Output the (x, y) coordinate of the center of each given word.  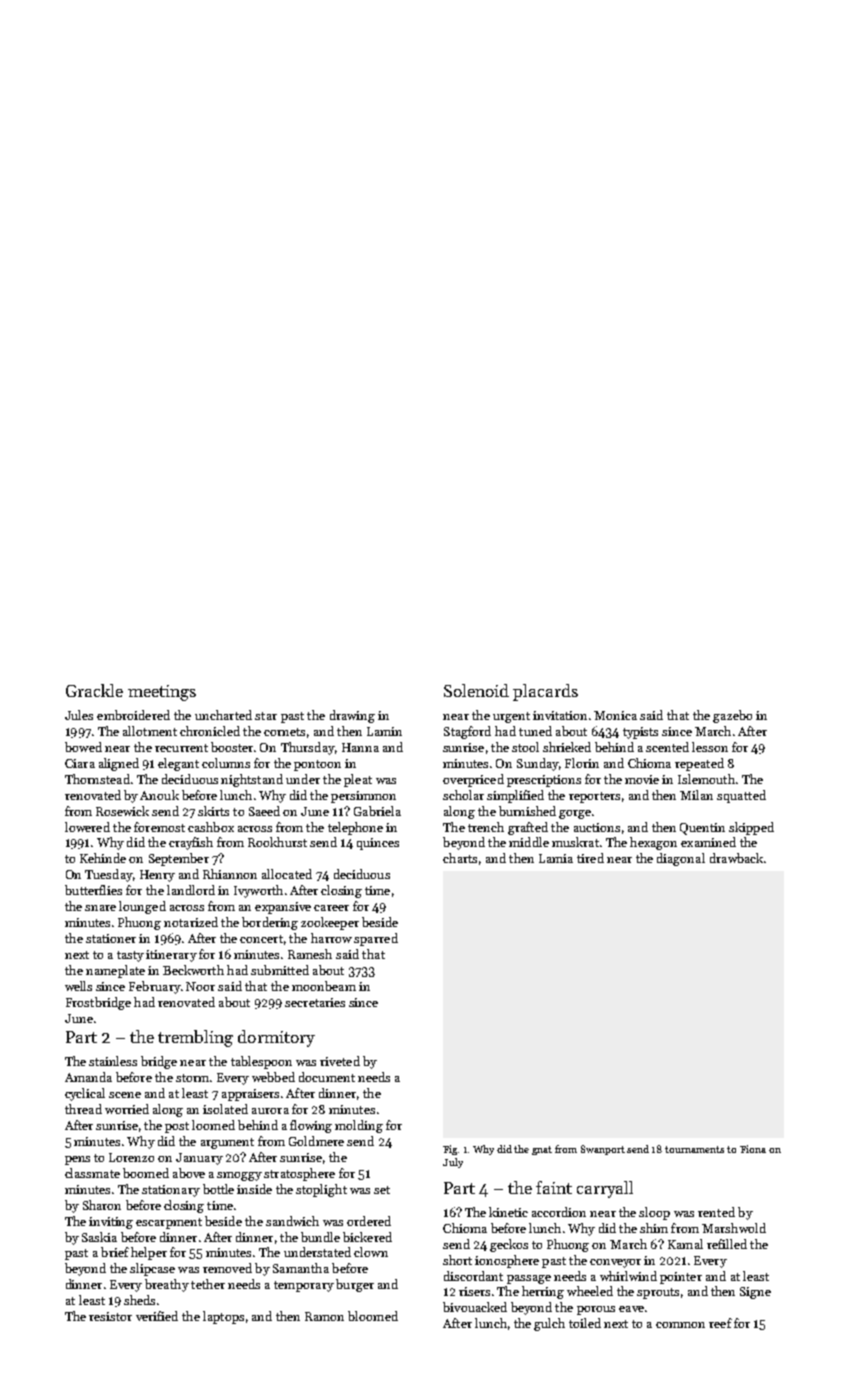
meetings (162, 693)
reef (720, 1323)
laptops (223, 1317)
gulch (549, 1324)
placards (545, 692)
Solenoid (476, 690)
